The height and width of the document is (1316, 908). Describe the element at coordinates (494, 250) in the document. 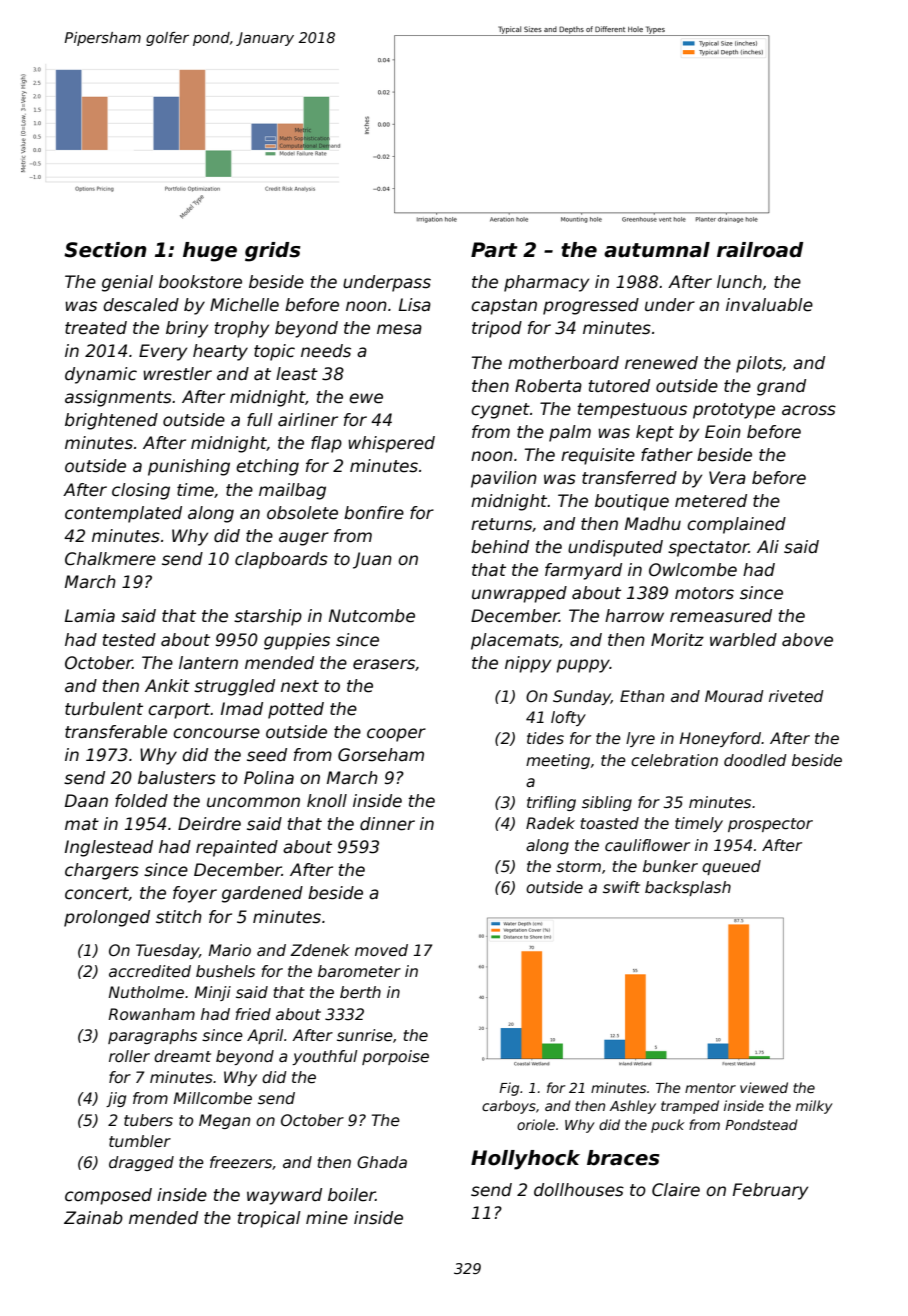

I see `Part` at that location.
